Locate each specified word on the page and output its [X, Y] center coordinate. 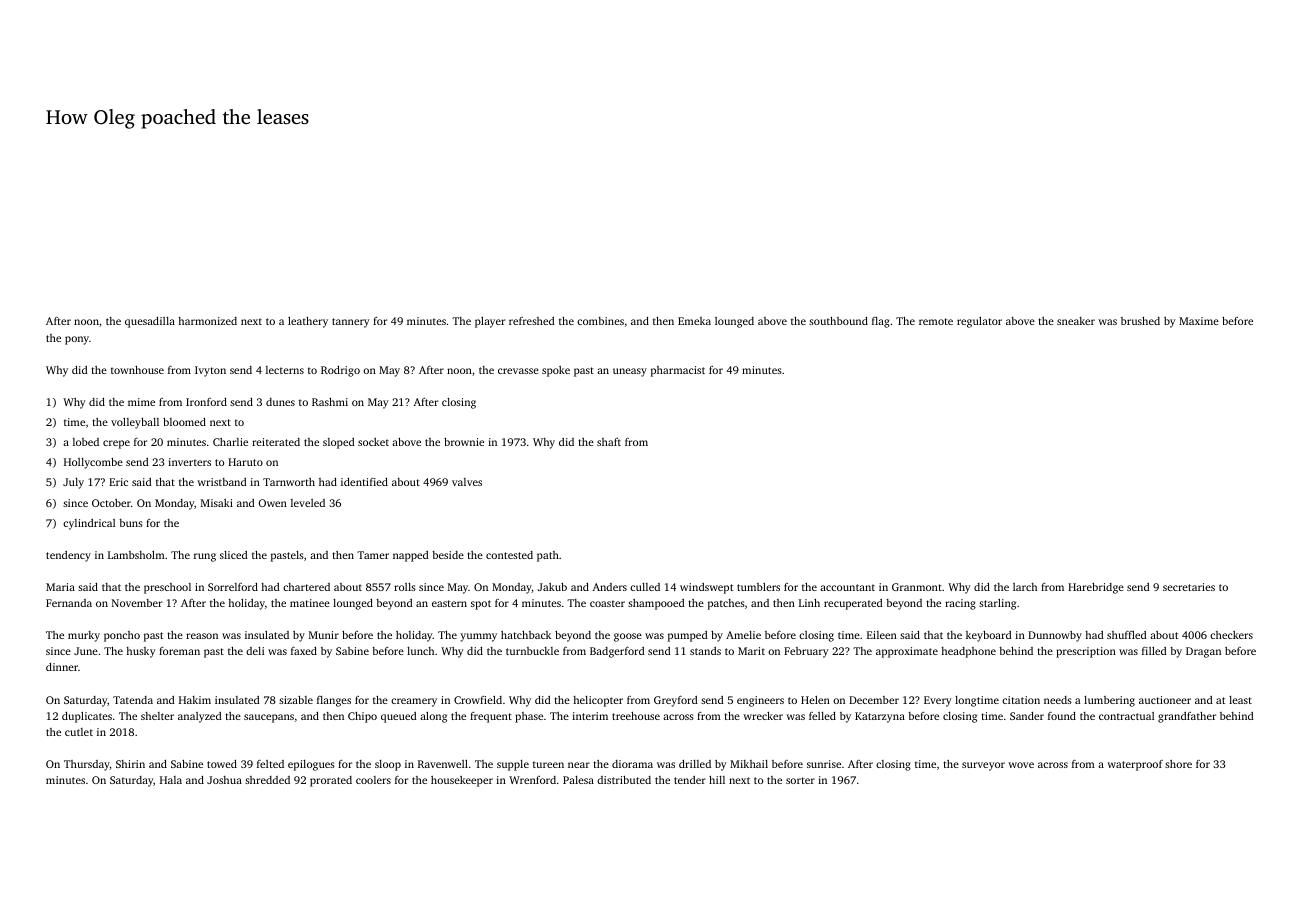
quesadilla [150, 322]
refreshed [532, 321]
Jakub [552, 587]
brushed [1140, 321]
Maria [60, 587]
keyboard [989, 636]
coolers [373, 780]
